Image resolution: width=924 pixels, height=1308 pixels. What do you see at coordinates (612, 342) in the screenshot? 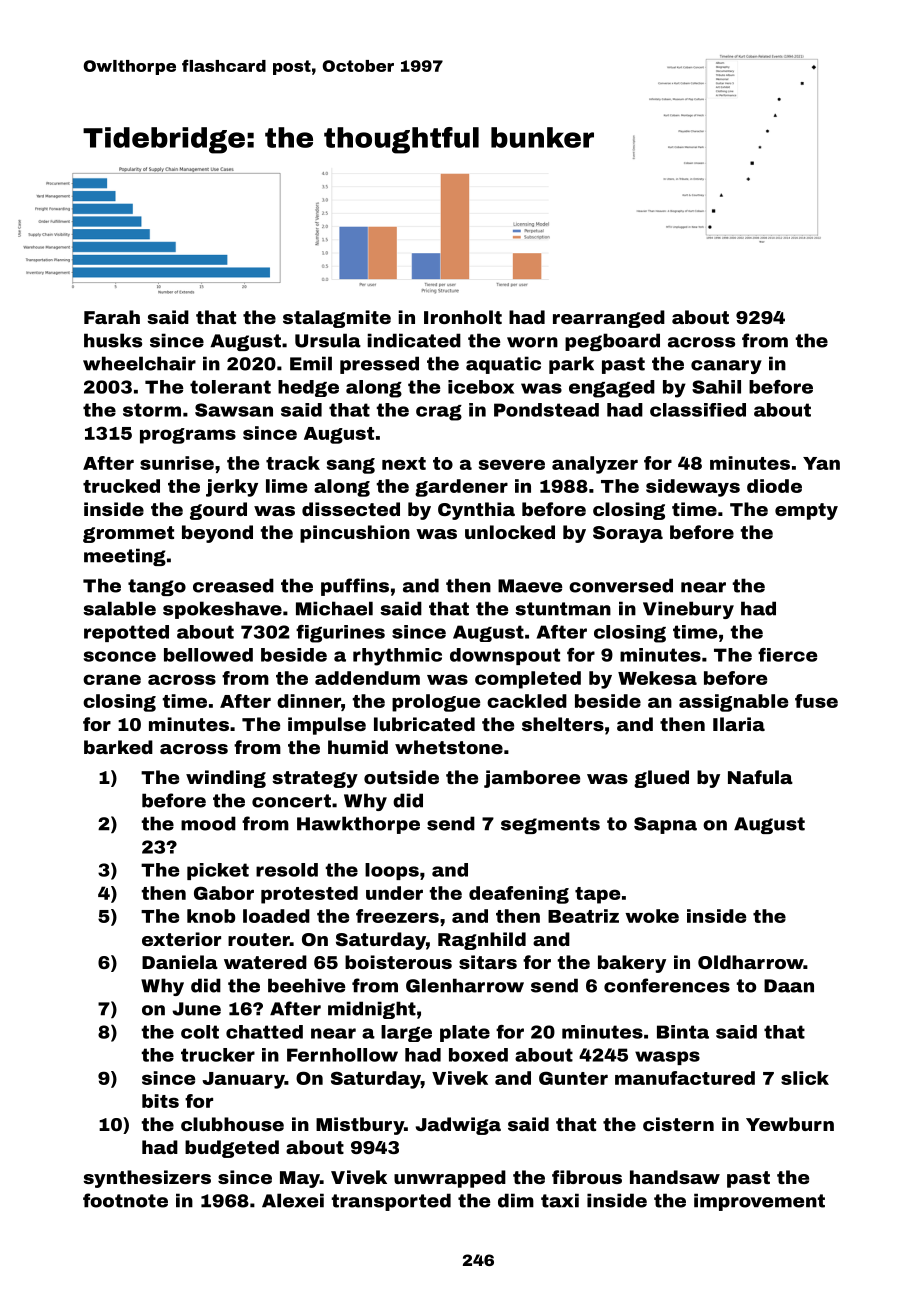
I see `pegboard` at bounding box center [612, 342].
